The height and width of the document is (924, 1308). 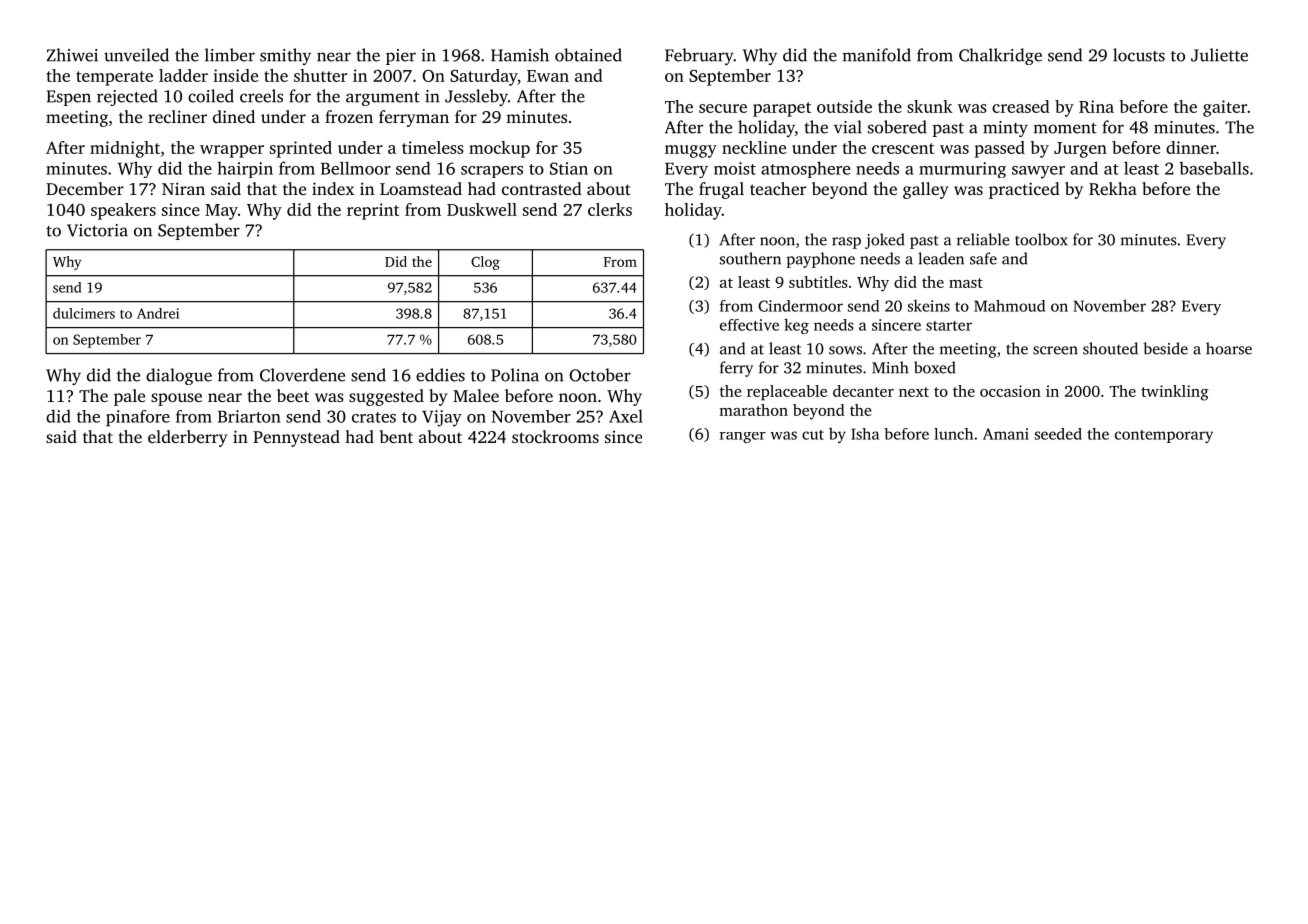 I want to click on unveiled, so click(x=136, y=55).
